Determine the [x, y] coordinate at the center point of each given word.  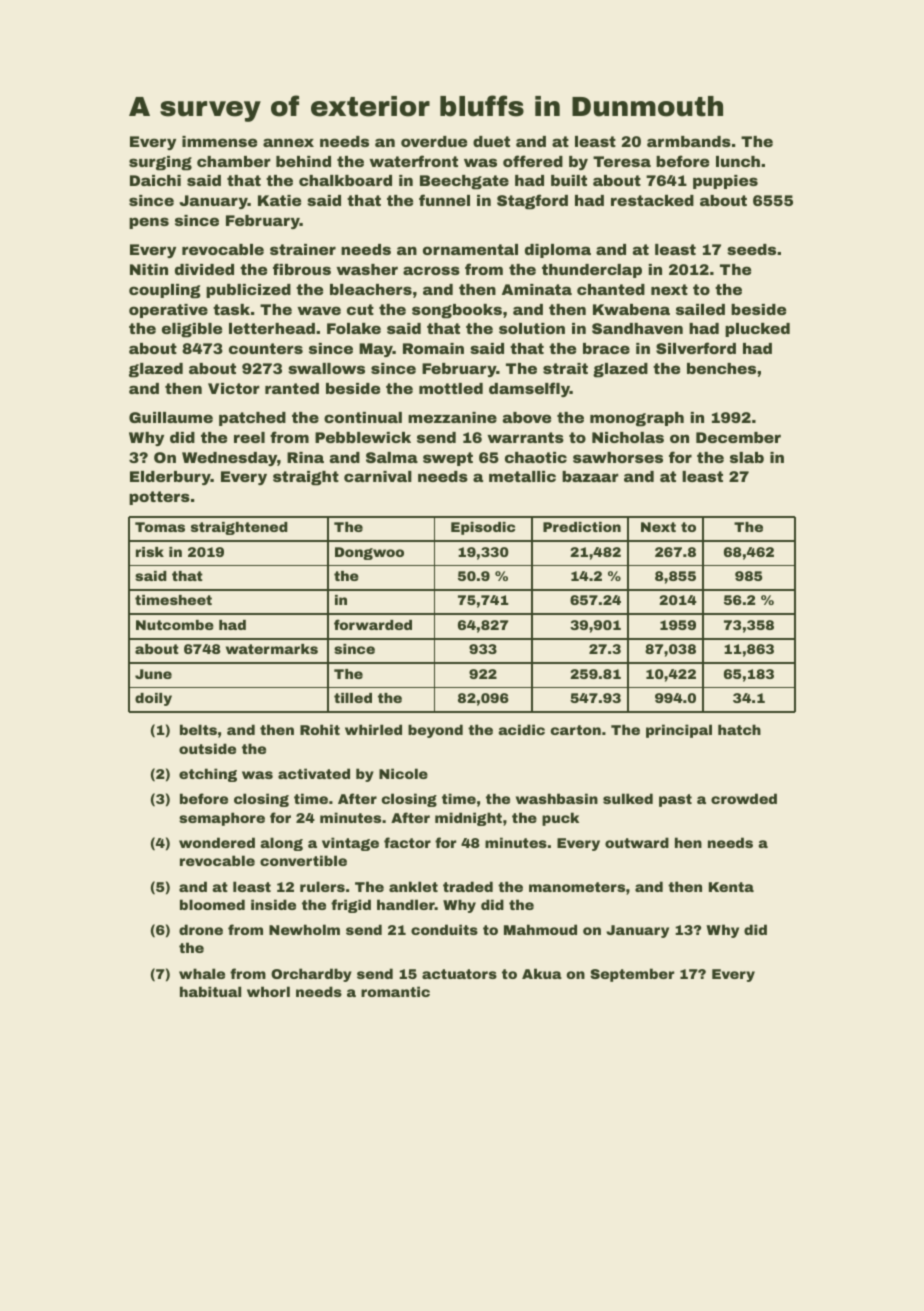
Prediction [582, 527]
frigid [351, 906]
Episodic [483, 528]
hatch [739, 729]
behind [303, 161]
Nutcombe [175, 625]
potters [159, 498]
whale [202, 973]
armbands [689, 141]
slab [747, 457]
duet [491, 141]
